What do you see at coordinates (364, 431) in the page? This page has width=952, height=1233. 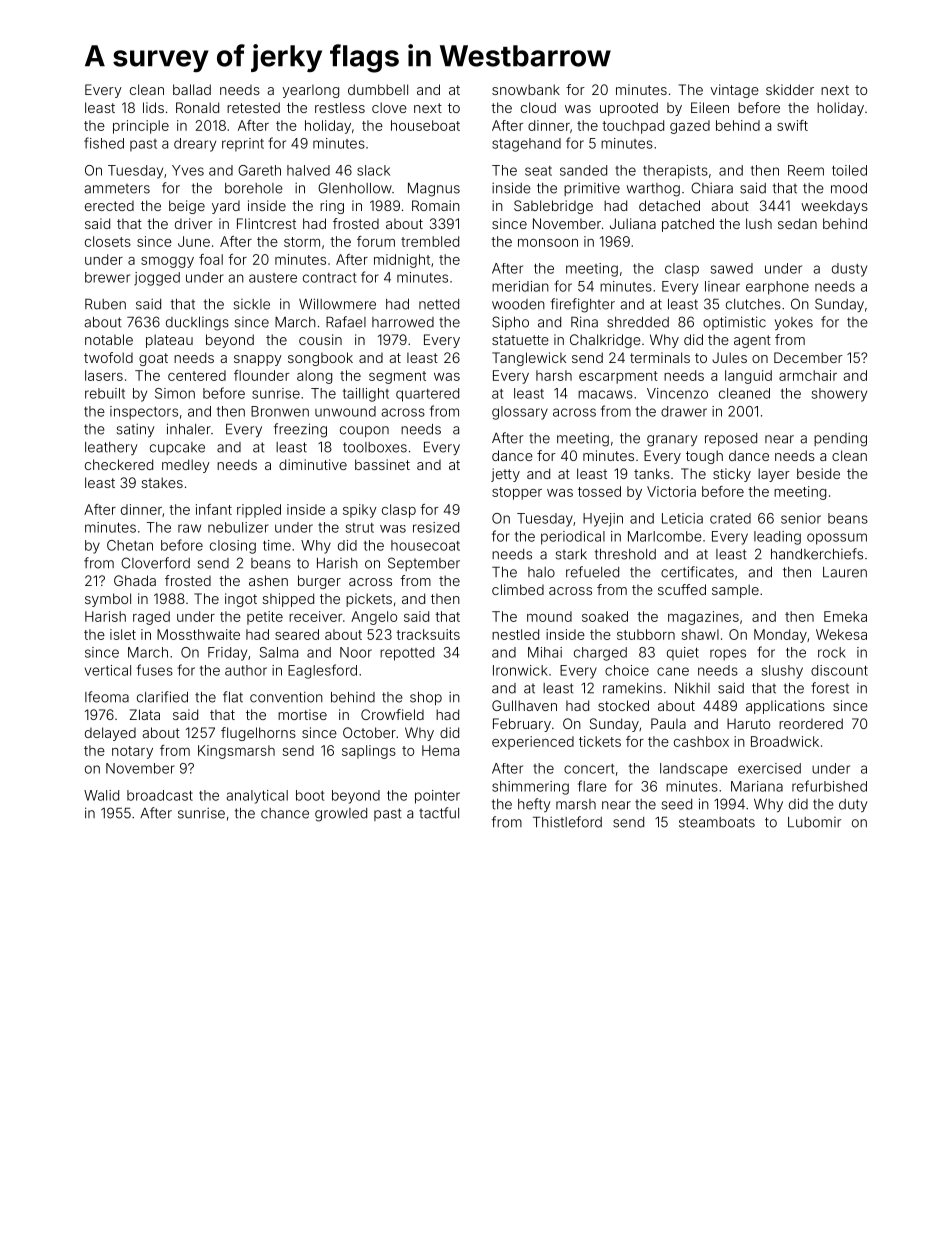 I see `coupon` at bounding box center [364, 431].
